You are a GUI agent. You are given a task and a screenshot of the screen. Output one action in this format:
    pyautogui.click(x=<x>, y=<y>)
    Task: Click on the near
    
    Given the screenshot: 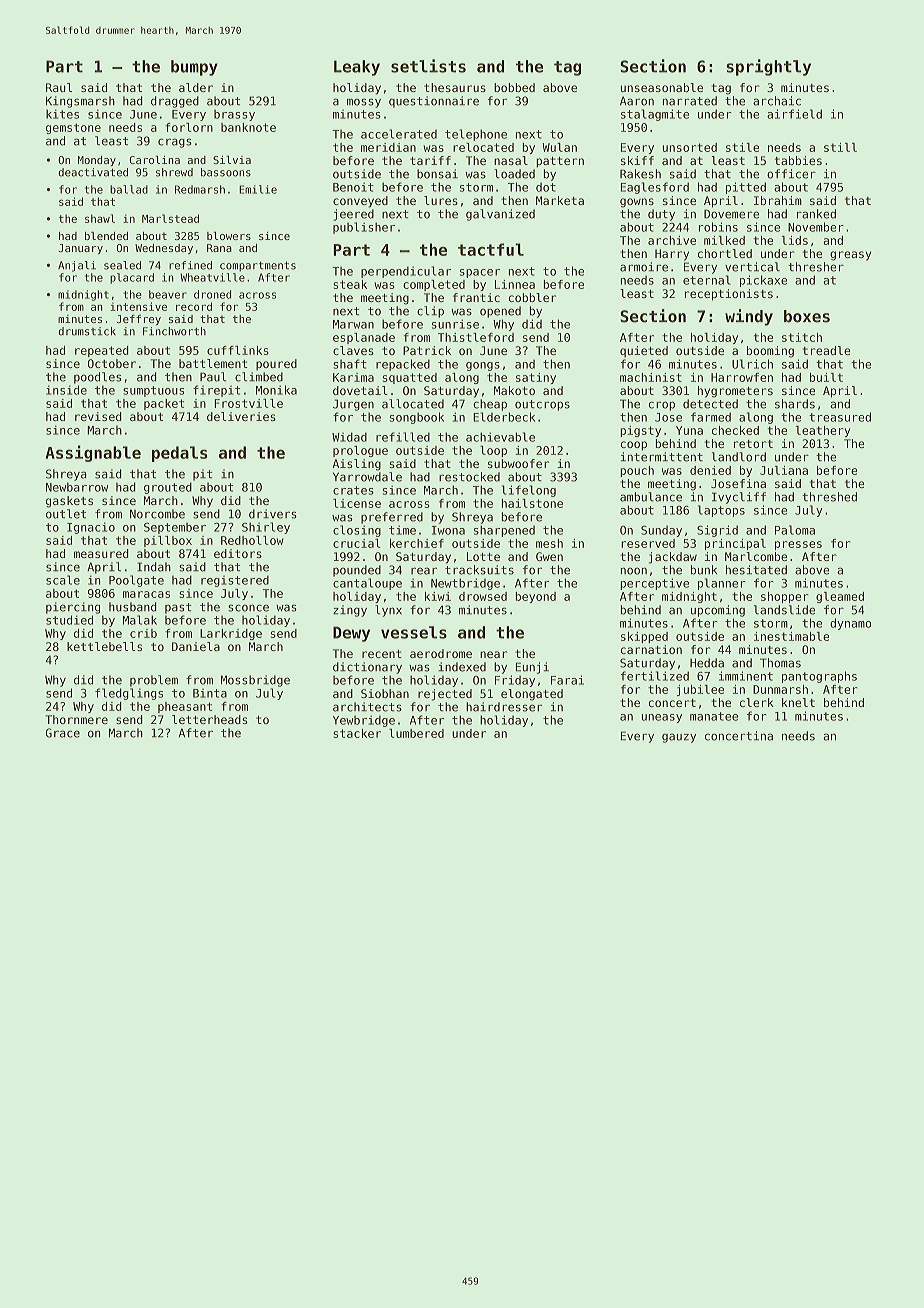 What is the action you would take?
    pyautogui.click(x=493, y=654)
